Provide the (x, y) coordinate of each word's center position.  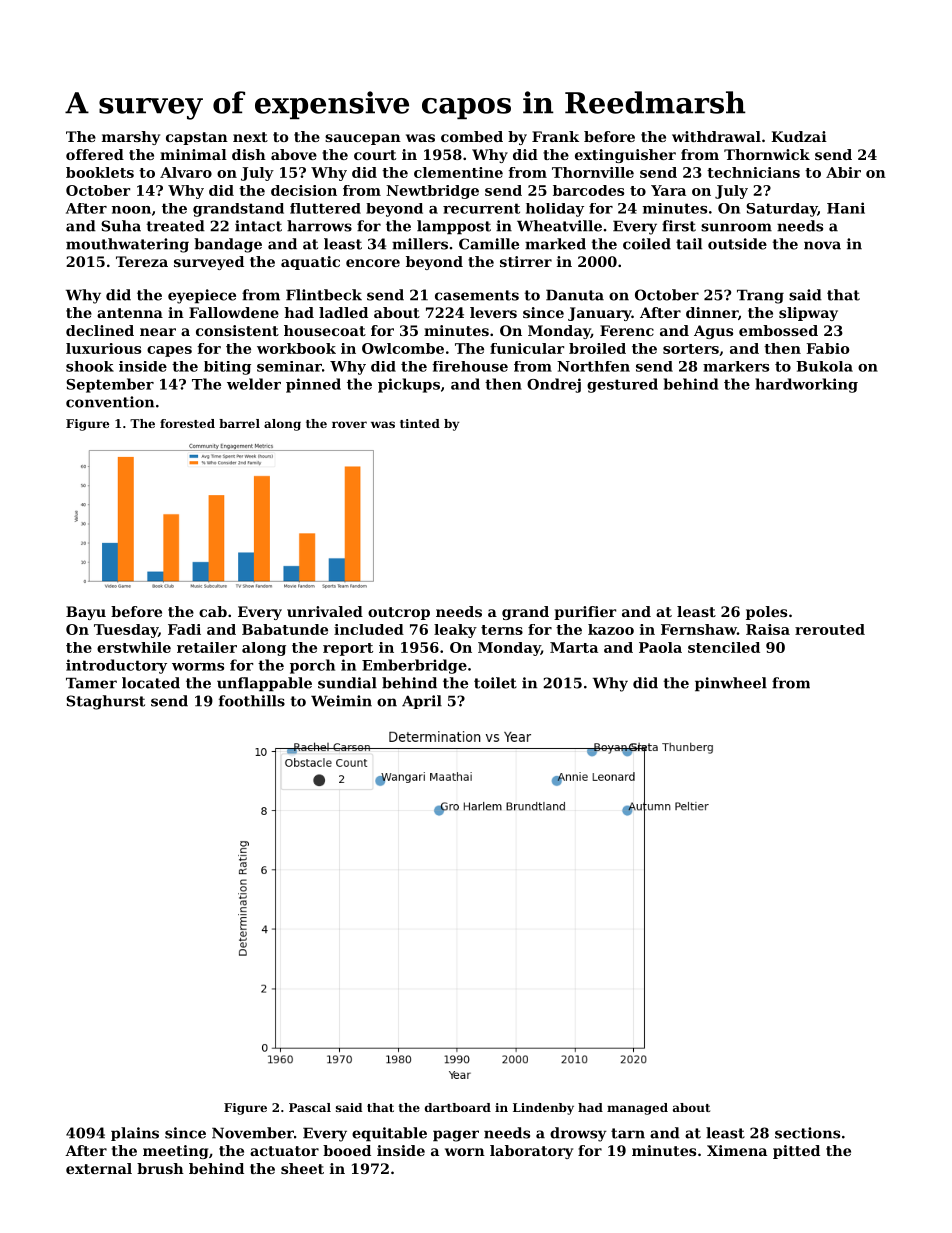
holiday (555, 210)
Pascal (310, 1107)
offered (95, 154)
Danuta (575, 295)
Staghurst (105, 702)
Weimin (341, 701)
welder (254, 384)
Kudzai (799, 136)
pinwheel (731, 684)
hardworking (806, 385)
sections (807, 1133)
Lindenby (543, 1109)
